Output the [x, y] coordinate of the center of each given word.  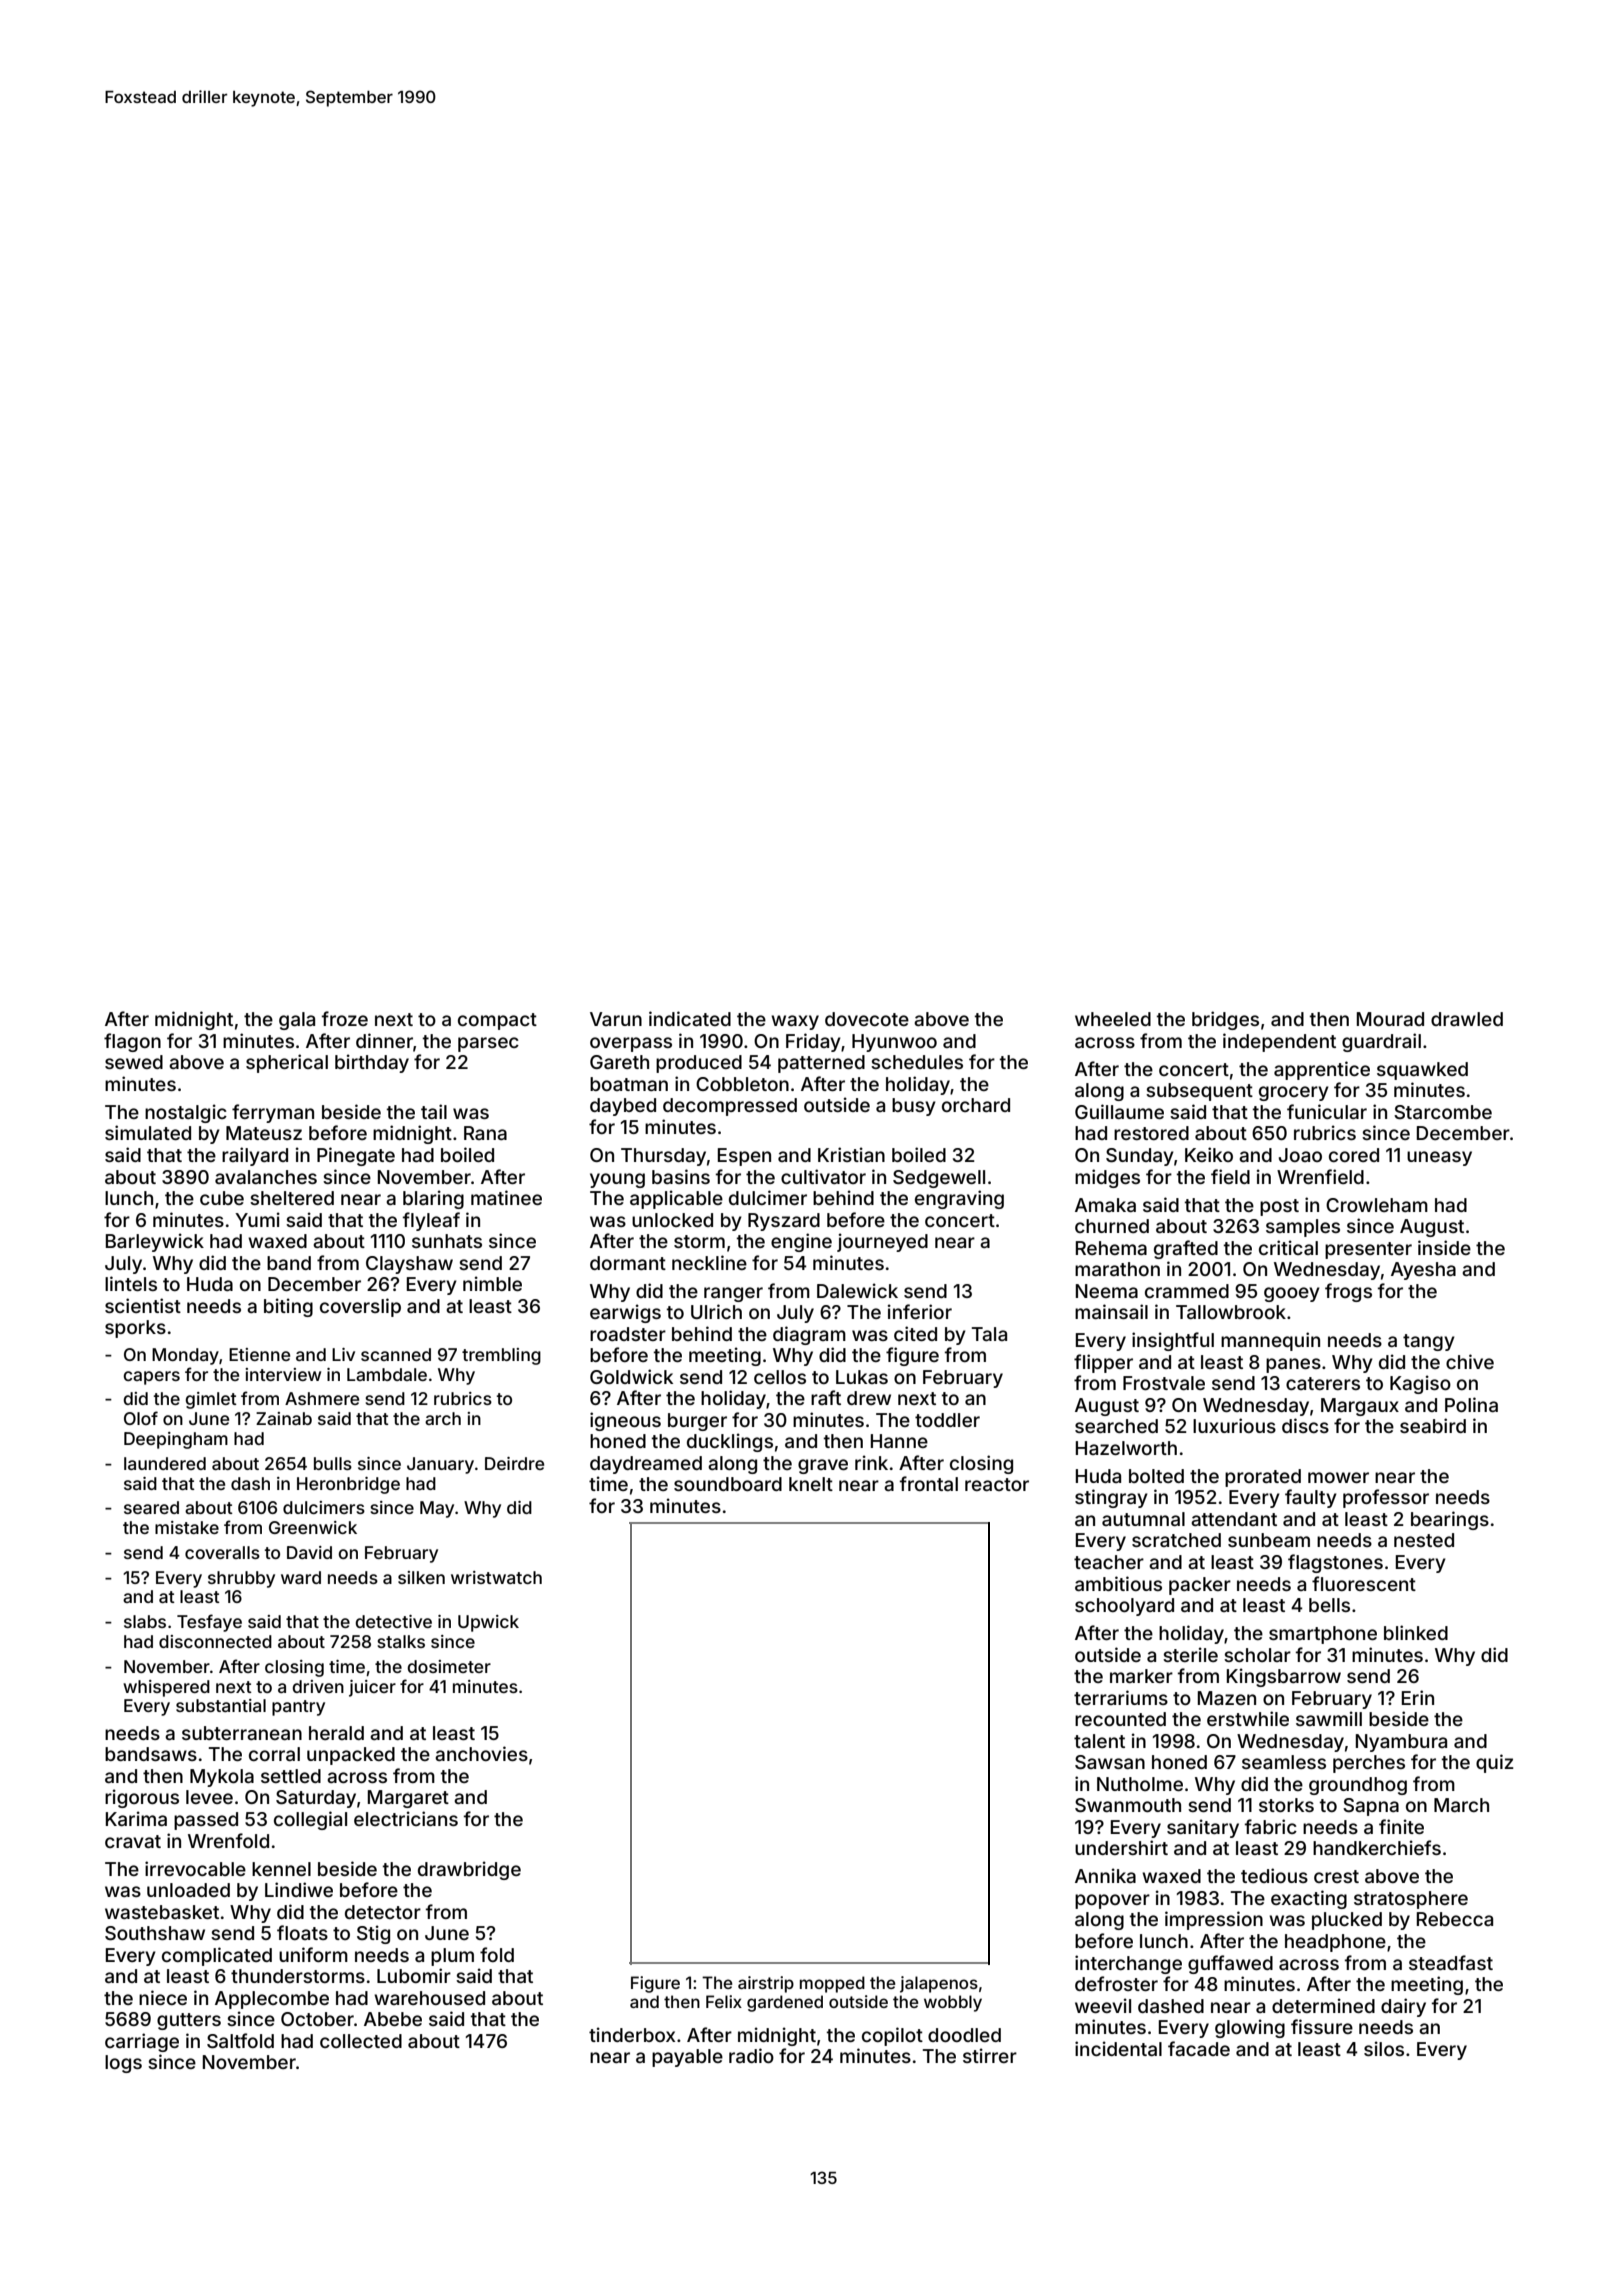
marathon [1117, 1269]
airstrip [766, 1984]
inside [1444, 1247]
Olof [141, 1418]
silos [1384, 2048]
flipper [1103, 1363]
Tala [989, 1334]
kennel [281, 1869]
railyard [255, 1156]
